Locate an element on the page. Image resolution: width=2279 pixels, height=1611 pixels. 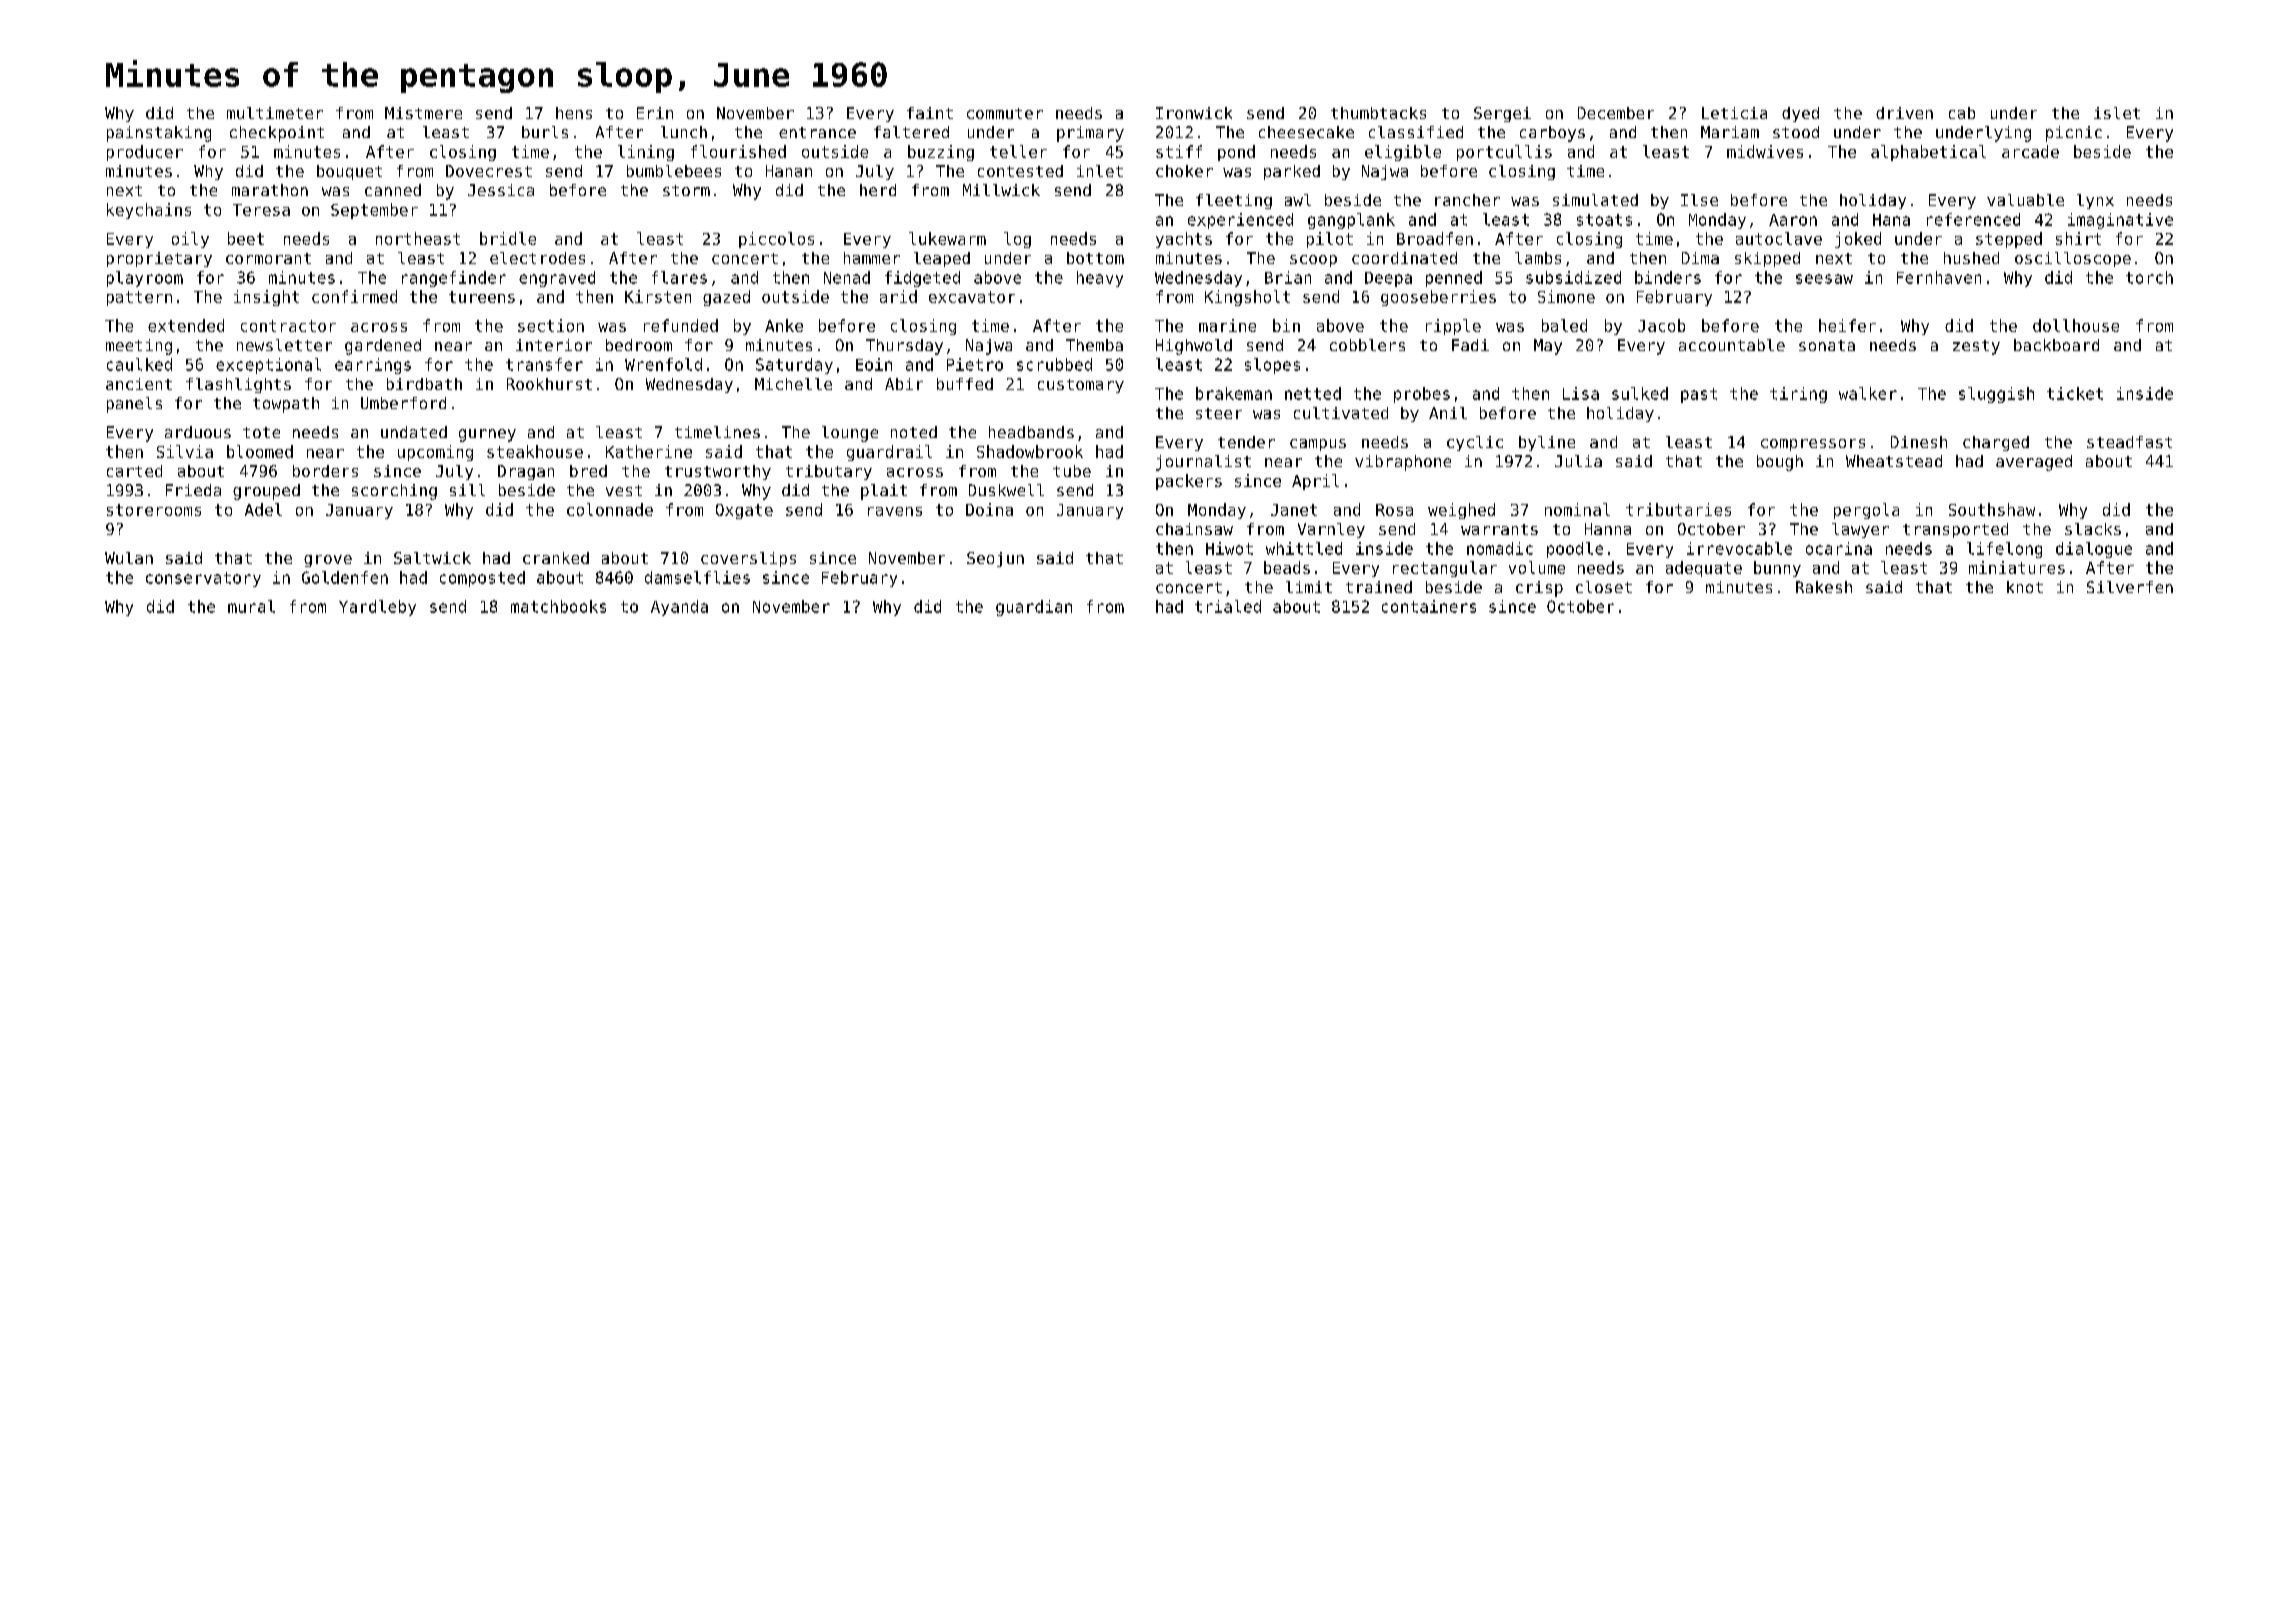
valuable is located at coordinates (2025, 200).
